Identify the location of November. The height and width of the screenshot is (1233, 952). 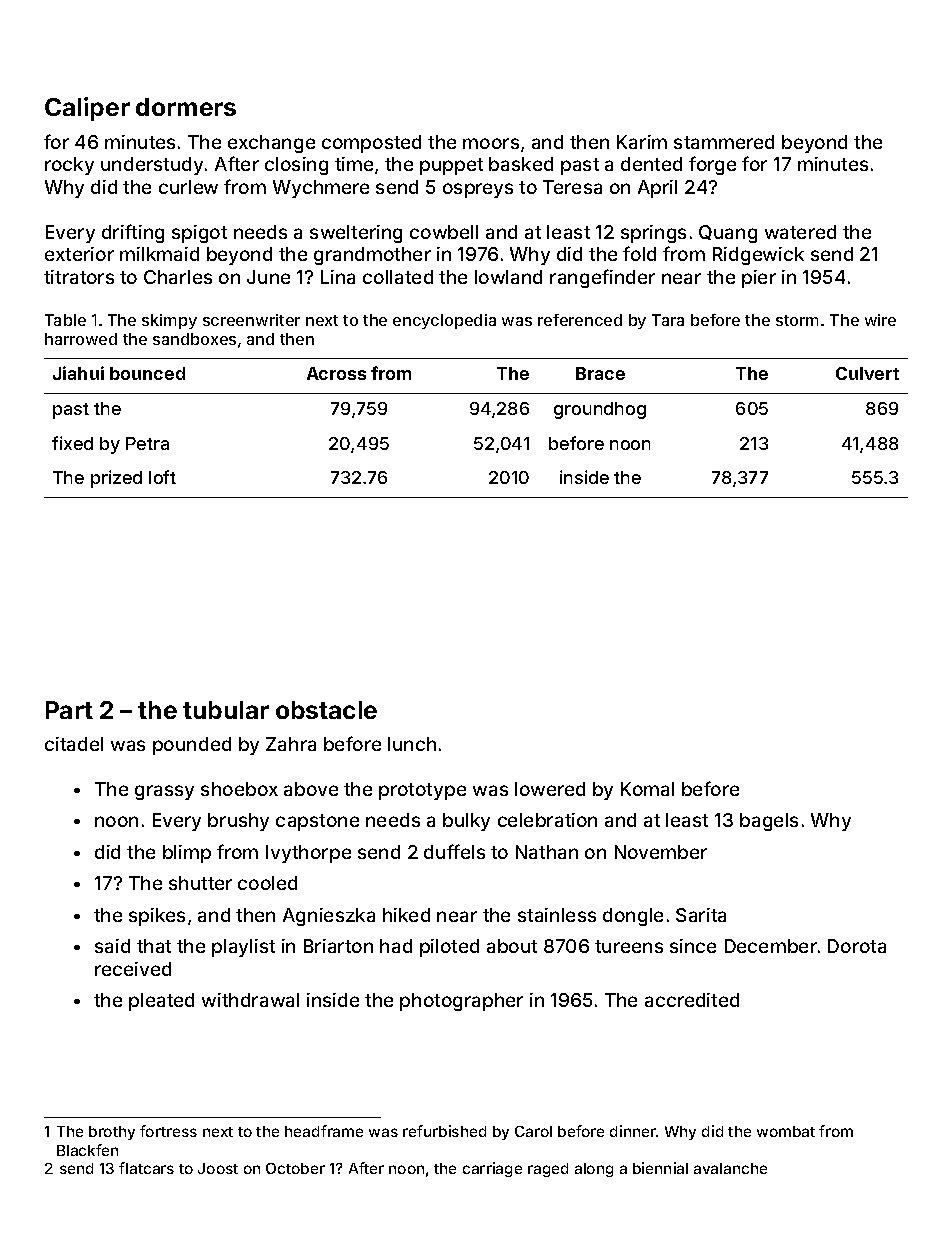
(661, 852).
